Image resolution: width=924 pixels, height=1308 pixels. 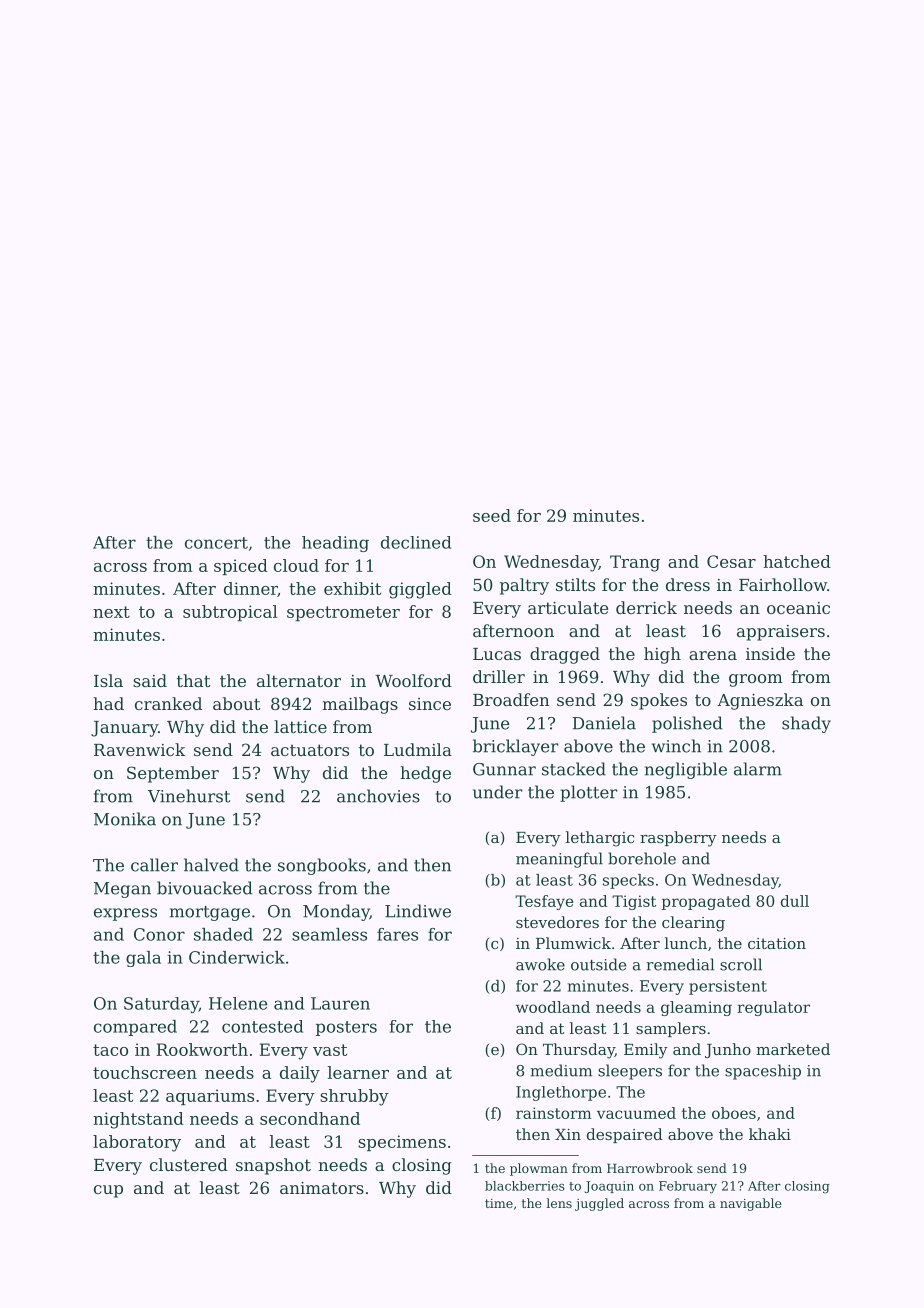 What do you see at coordinates (223, 934) in the screenshot?
I see `shaded` at bounding box center [223, 934].
